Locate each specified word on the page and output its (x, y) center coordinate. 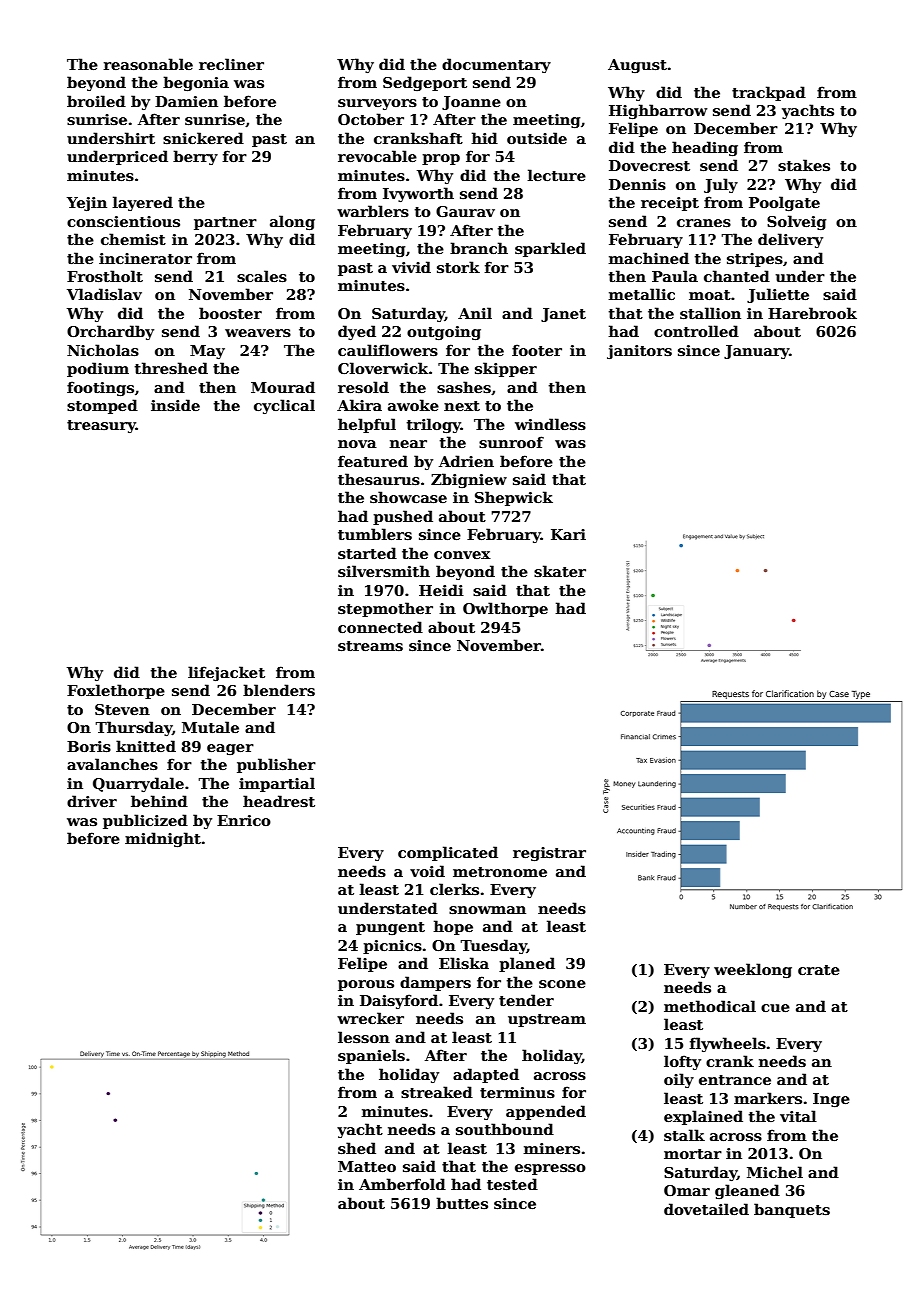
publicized (145, 821)
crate (819, 970)
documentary (496, 65)
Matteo (367, 1166)
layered (143, 203)
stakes (804, 165)
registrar (549, 854)
